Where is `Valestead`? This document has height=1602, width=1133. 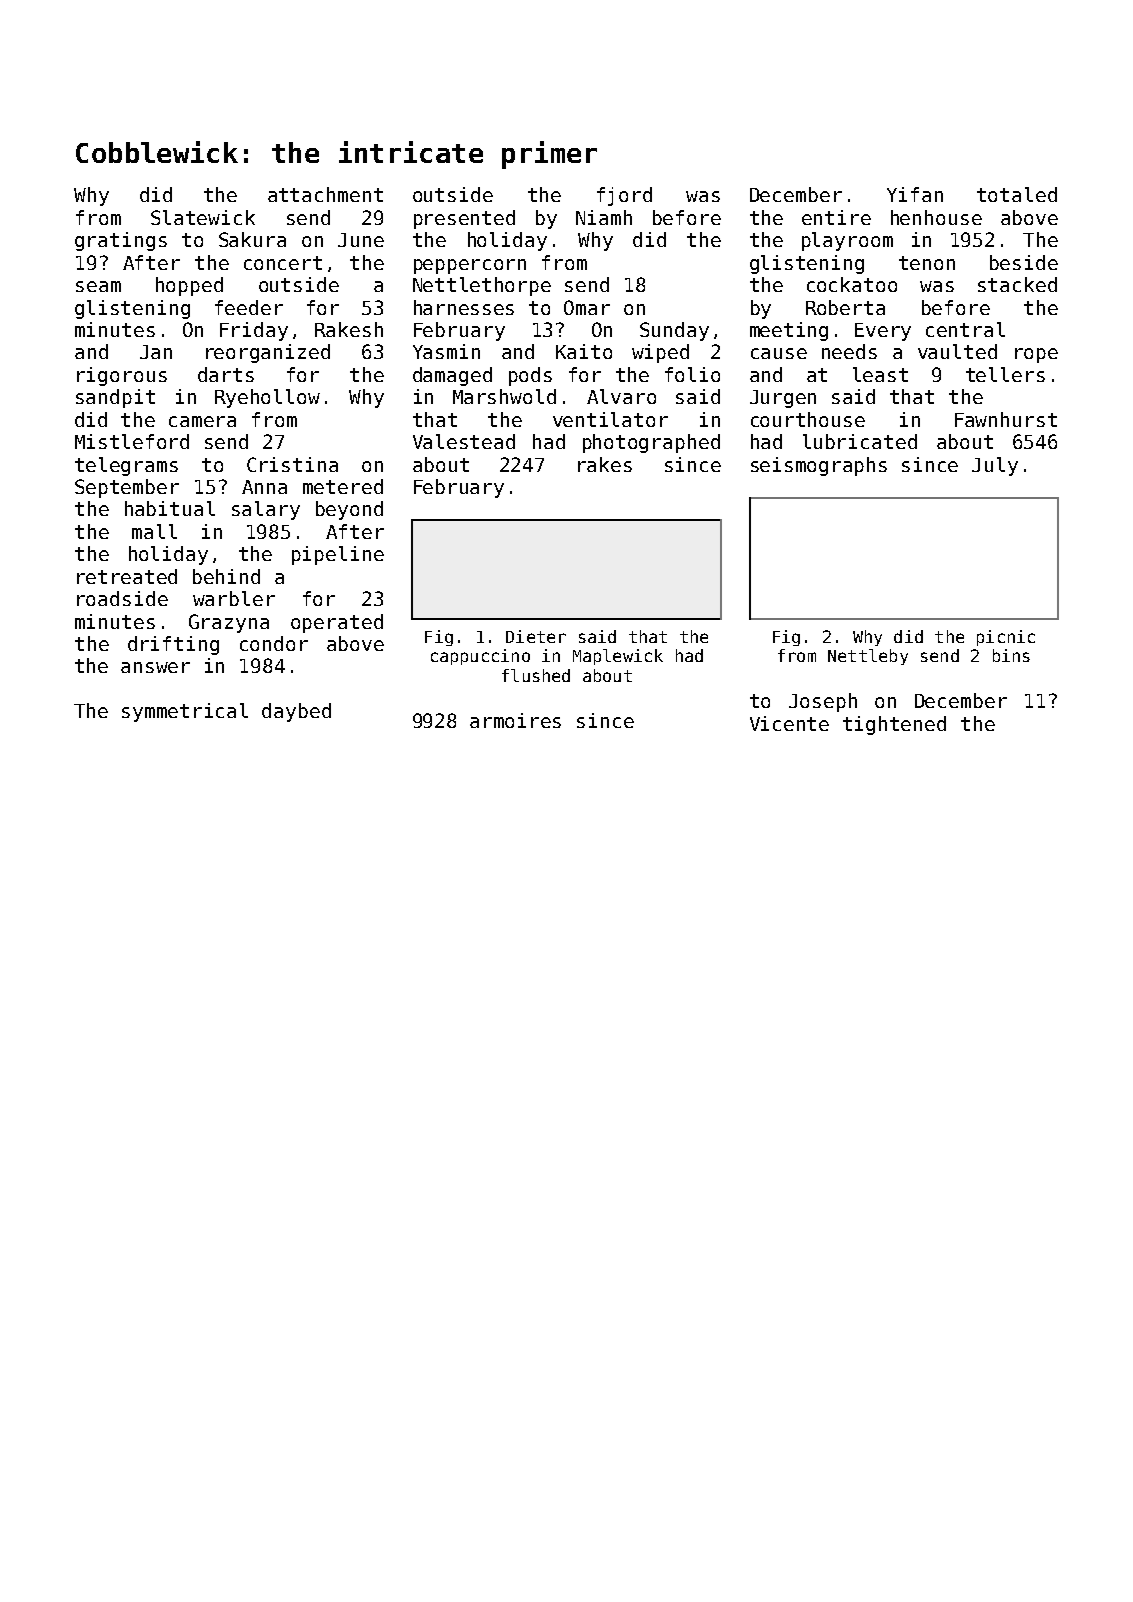
Valestead is located at coordinates (464, 441).
